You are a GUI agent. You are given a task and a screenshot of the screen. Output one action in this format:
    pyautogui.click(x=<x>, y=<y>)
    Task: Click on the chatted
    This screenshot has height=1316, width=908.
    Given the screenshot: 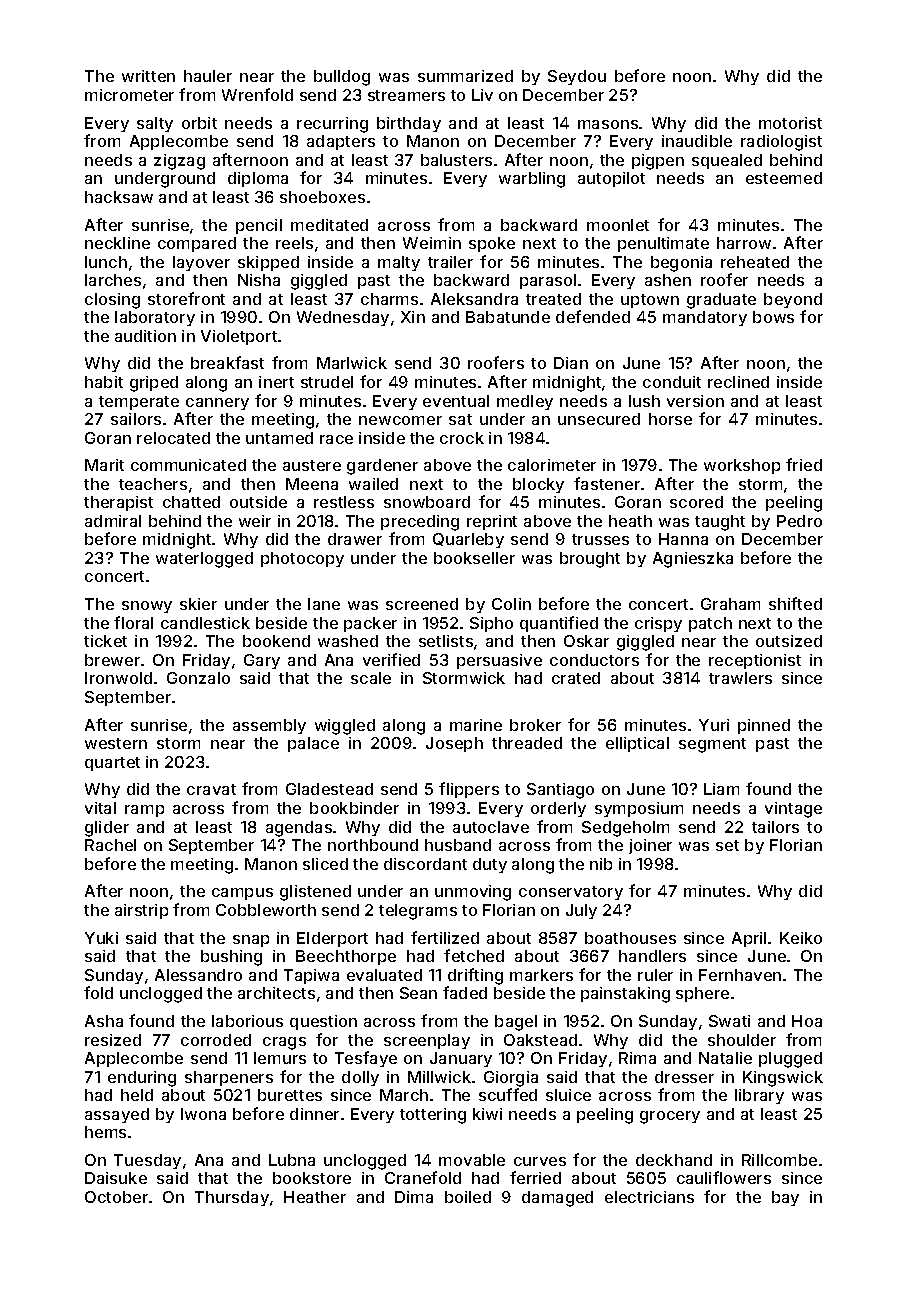 What is the action you would take?
    pyautogui.click(x=191, y=502)
